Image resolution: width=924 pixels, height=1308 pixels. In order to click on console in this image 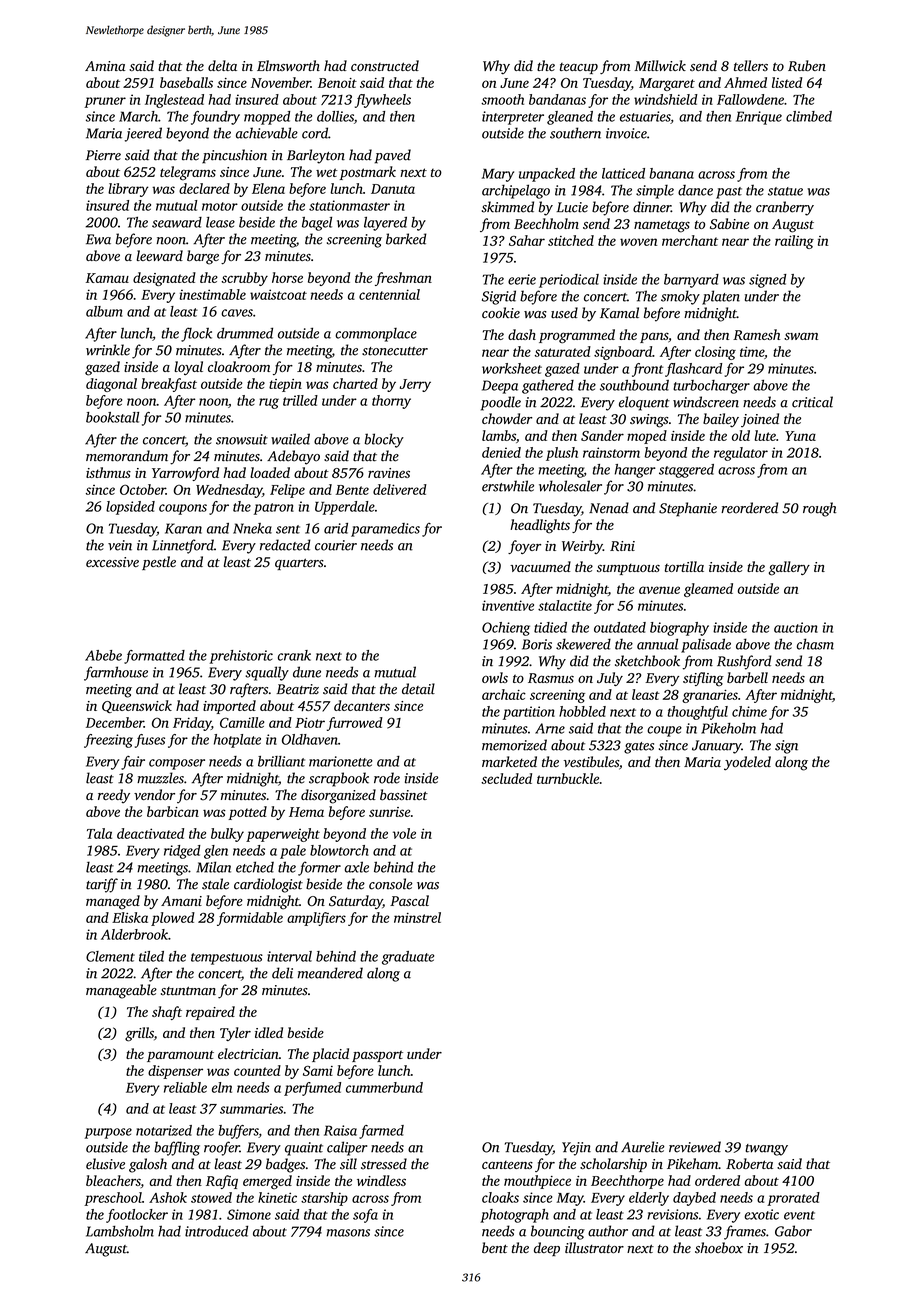, I will do `click(391, 884)`.
